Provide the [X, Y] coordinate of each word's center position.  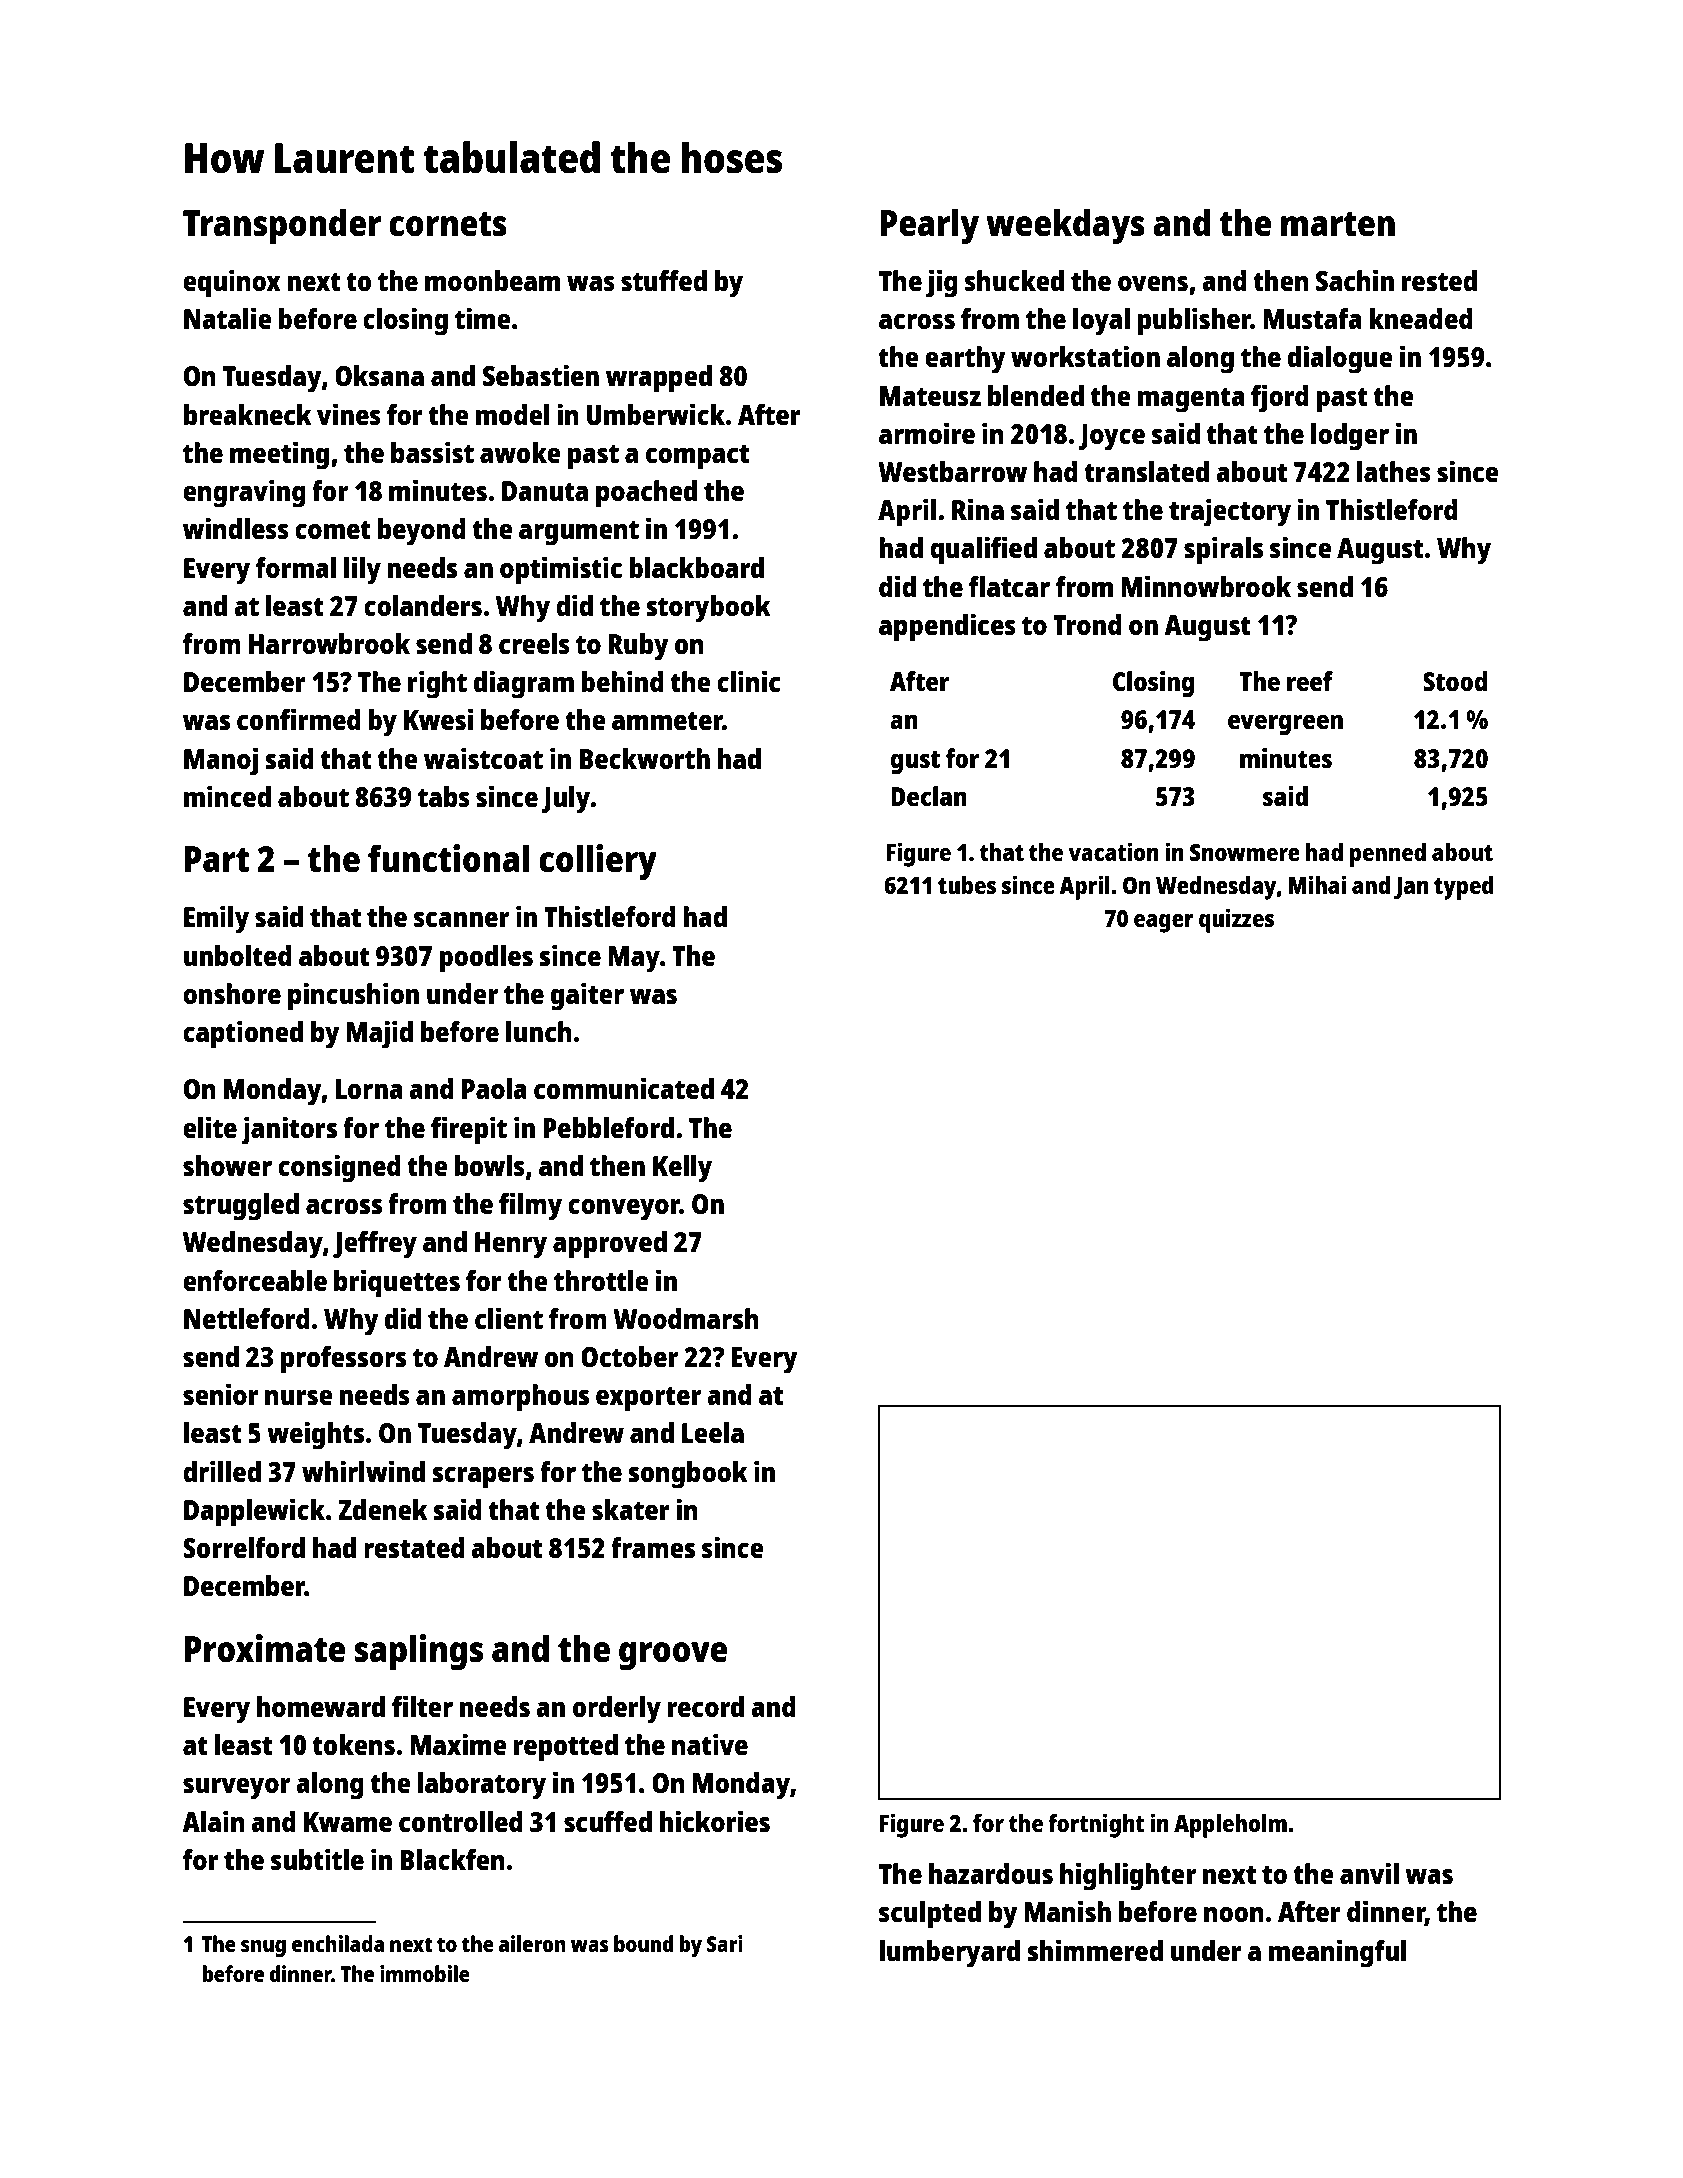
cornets [448, 224]
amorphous [520, 1398]
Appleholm [1230, 1826]
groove [673, 1656]
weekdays [1065, 226]
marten [1338, 224]
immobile [425, 1973]
